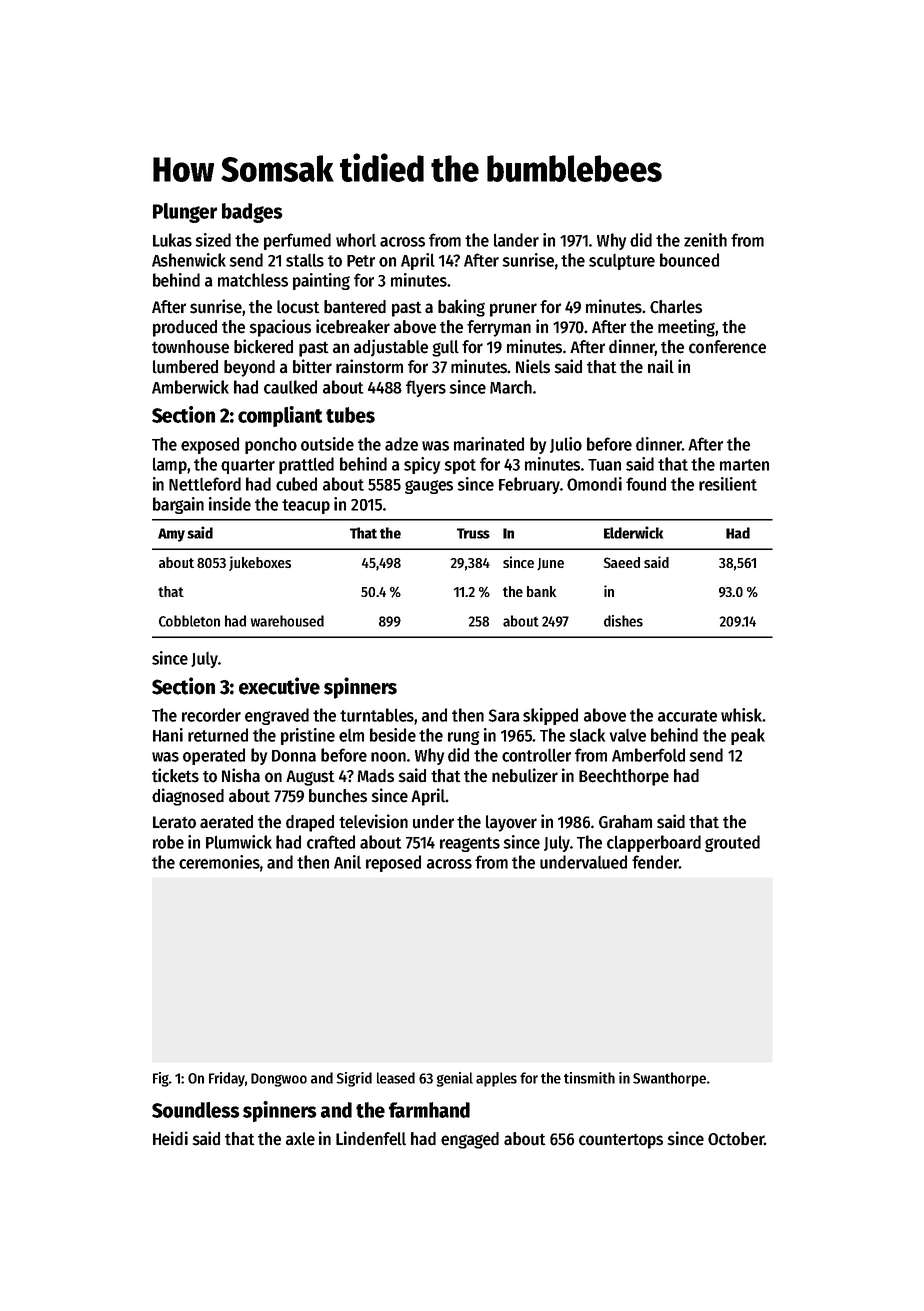  What do you see at coordinates (429, 487) in the screenshot?
I see `gauges` at bounding box center [429, 487].
